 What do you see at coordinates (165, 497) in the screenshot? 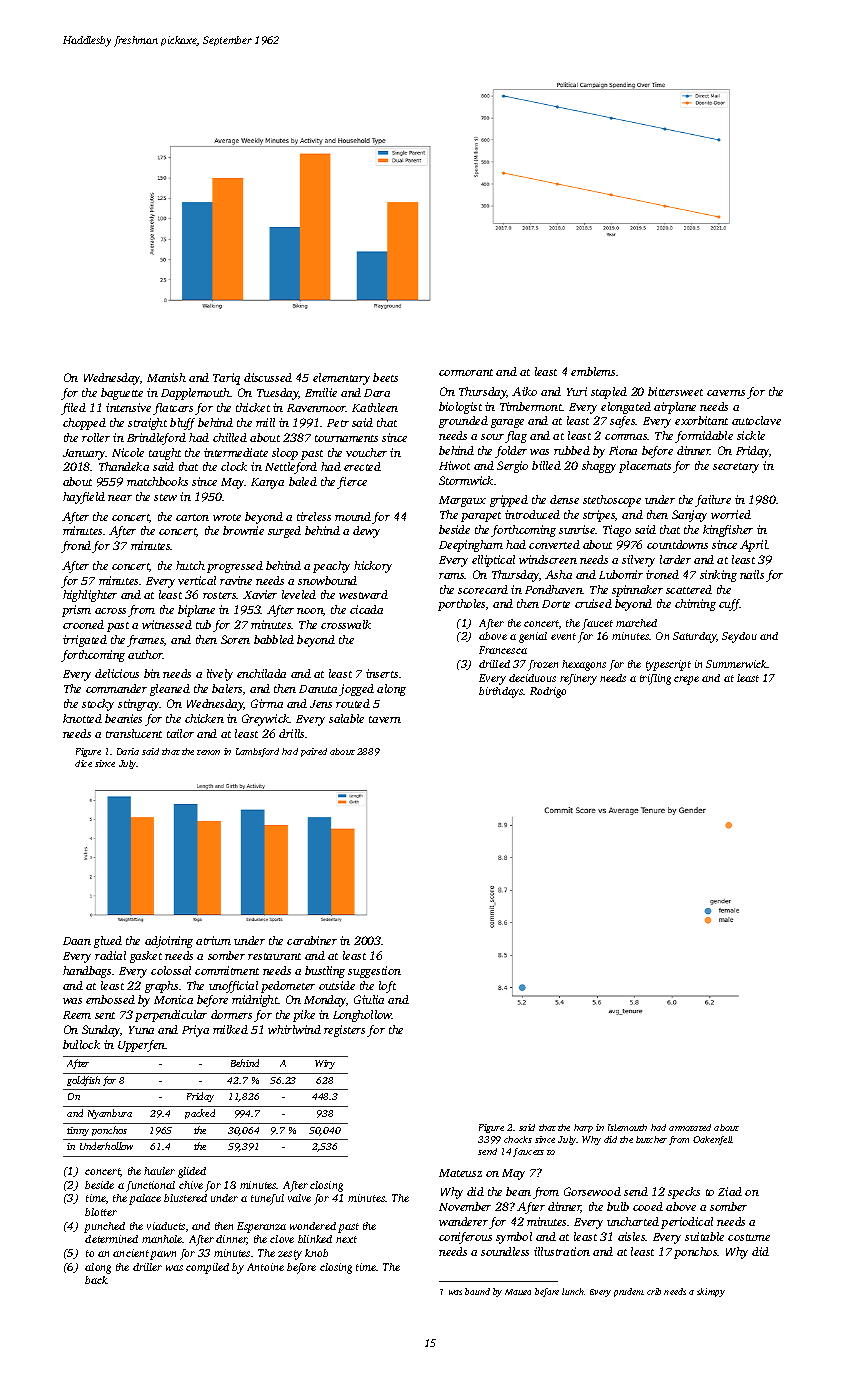
I see `stew` at bounding box center [165, 497].
